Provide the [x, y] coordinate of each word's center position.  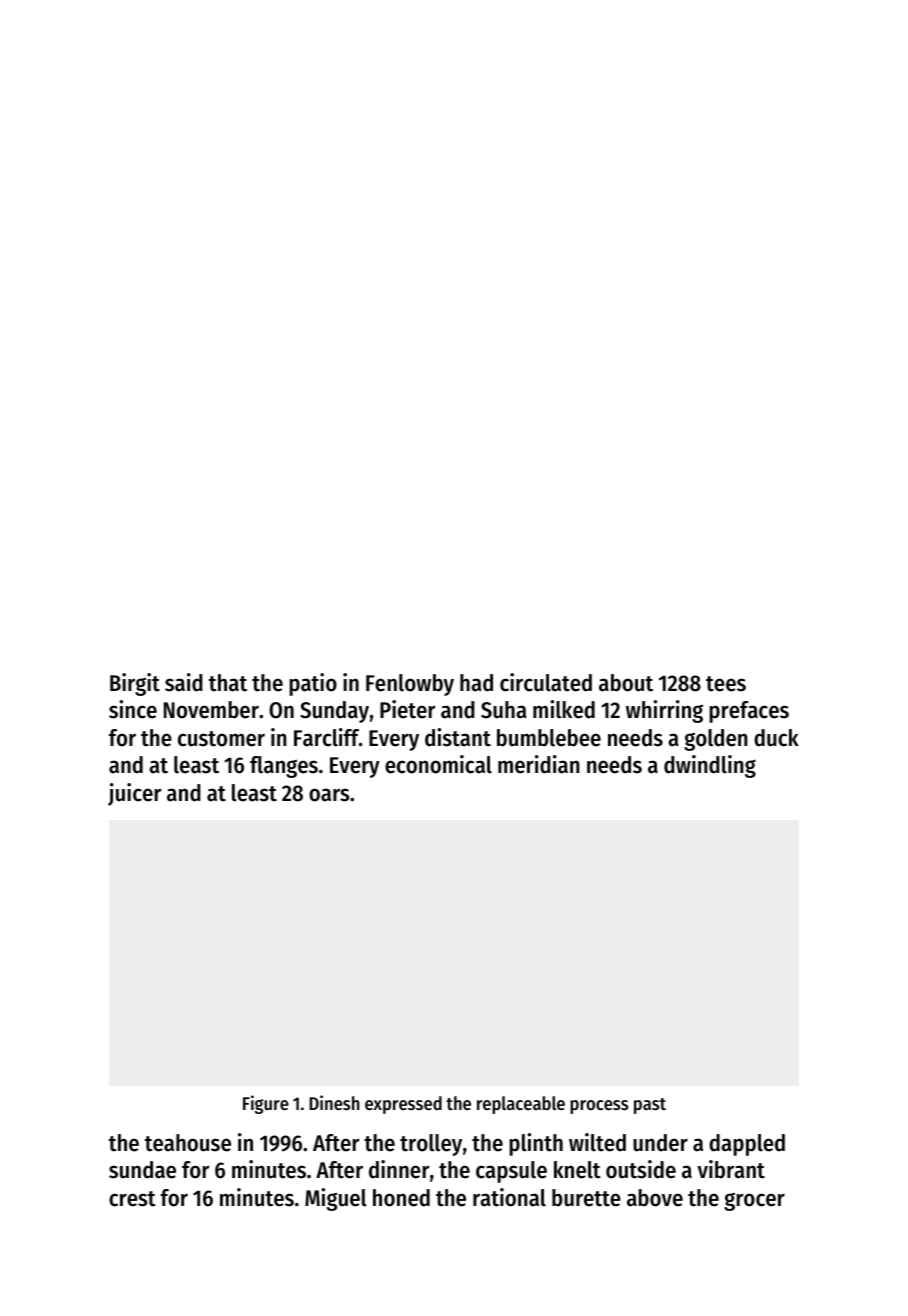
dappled [747, 1145]
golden [716, 740]
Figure [266, 1104]
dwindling [710, 766]
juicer [134, 794]
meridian [539, 764]
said [184, 682]
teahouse [188, 1143]
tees [726, 684]
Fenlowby [410, 685]
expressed [403, 1105]
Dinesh [334, 1102]
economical [438, 764]
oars [329, 795]
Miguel [336, 1199]
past [650, 1106]
